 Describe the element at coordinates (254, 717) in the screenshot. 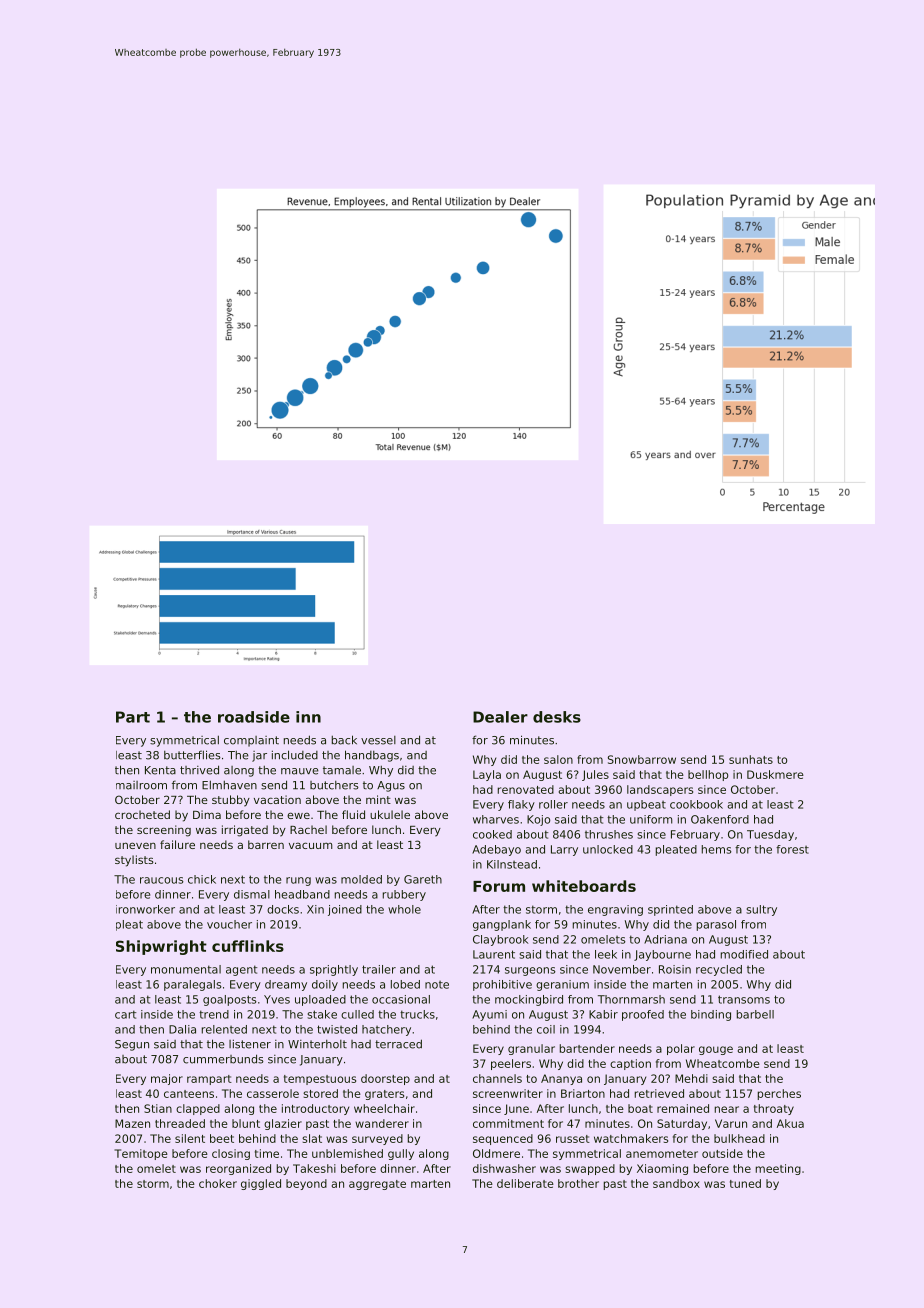

I see `roadside` at that location.
